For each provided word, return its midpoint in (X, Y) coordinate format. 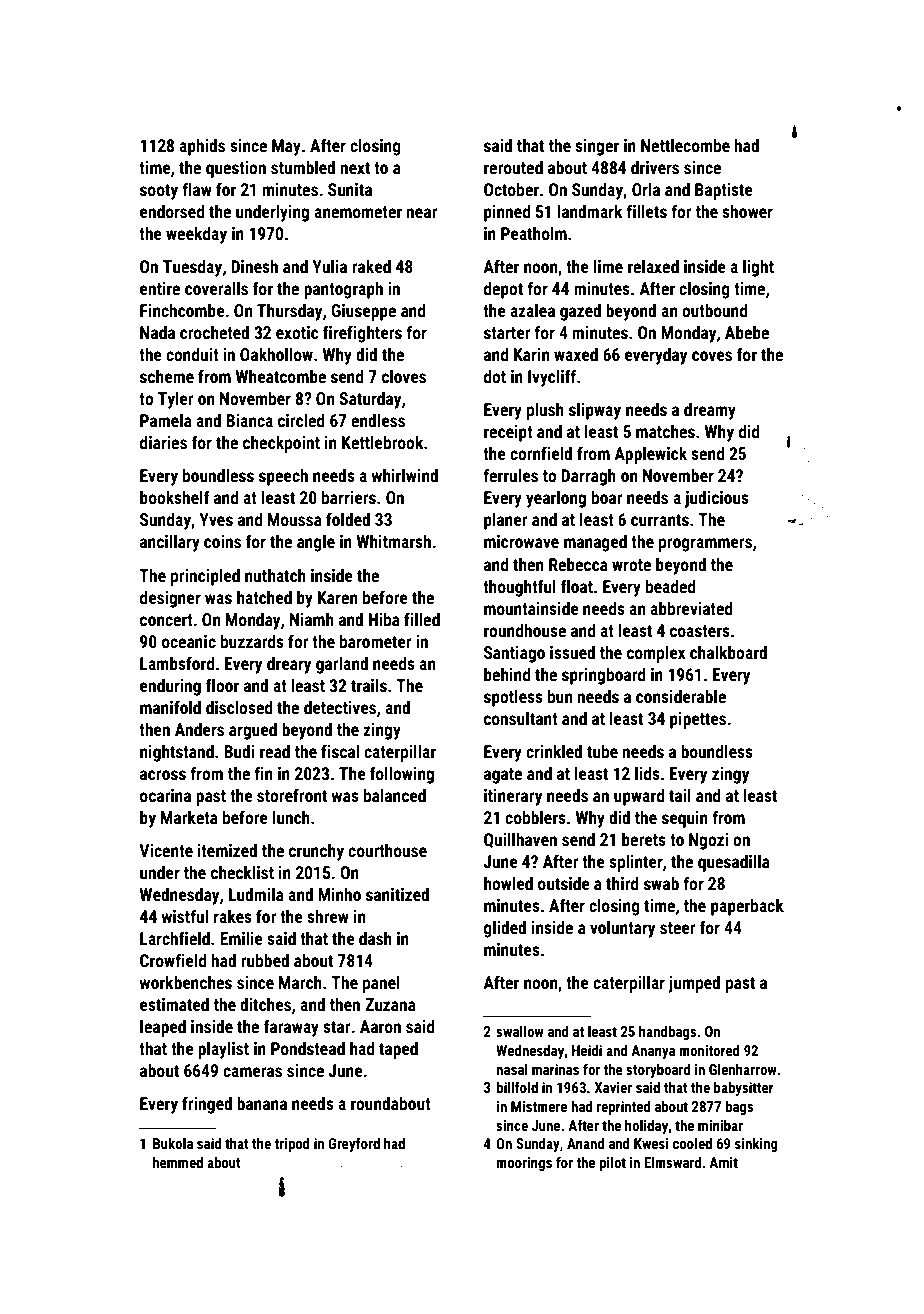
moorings (524, 1164)
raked (371, 266)
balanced (395, 795)
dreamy (710, 411)
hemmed (178, 1162)
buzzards (252, 641)
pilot (612, 1164)
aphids (202, 147)
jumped (694, 984)
